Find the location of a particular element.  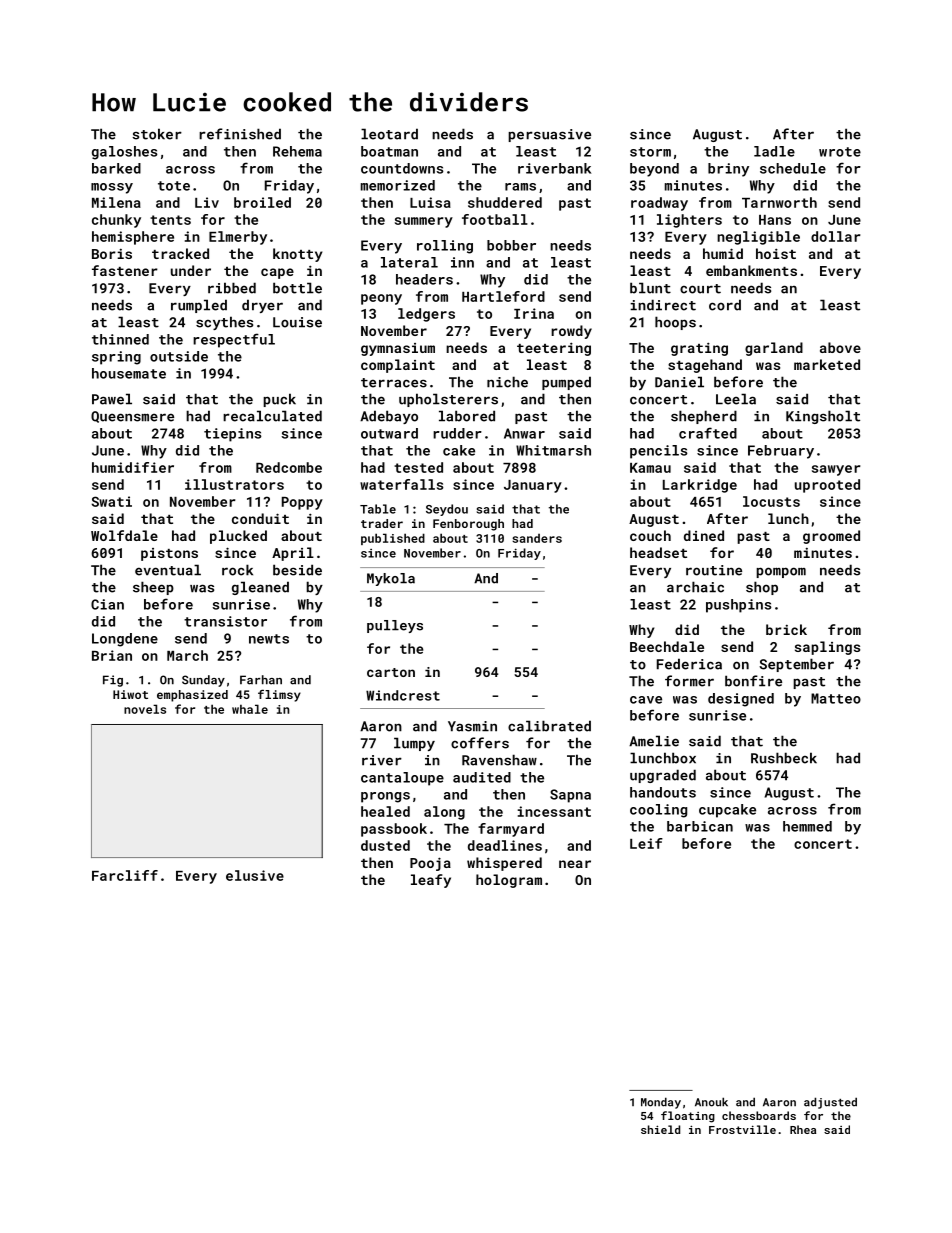

Liv is located at coordinates (207, 202).
